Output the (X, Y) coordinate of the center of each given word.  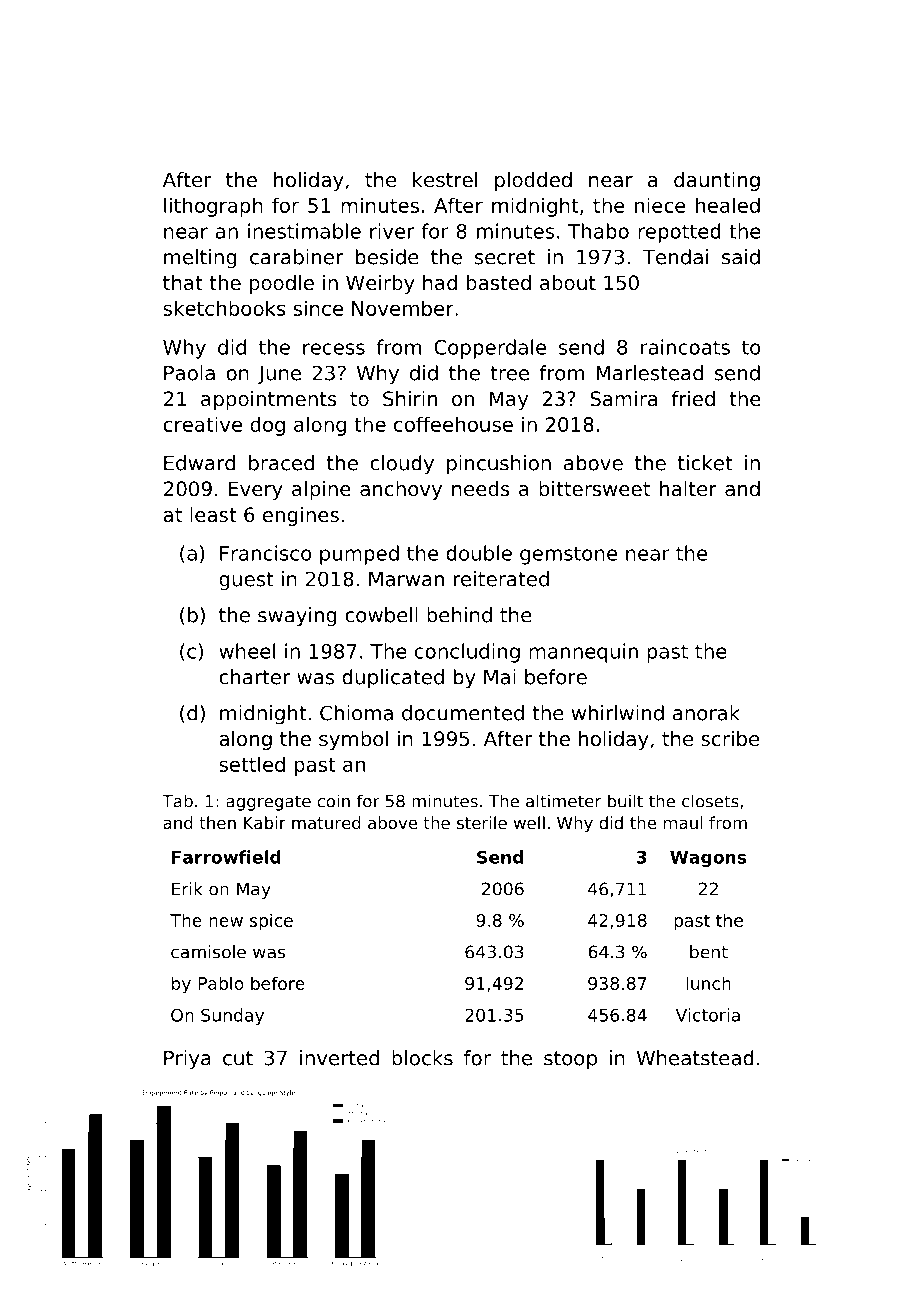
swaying (297, 617)
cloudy (402, 465)
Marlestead (649, 373)
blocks (422, 1058)
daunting (717, 181)
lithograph (213, 207)
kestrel (445, 180)
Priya (187, 1060)
